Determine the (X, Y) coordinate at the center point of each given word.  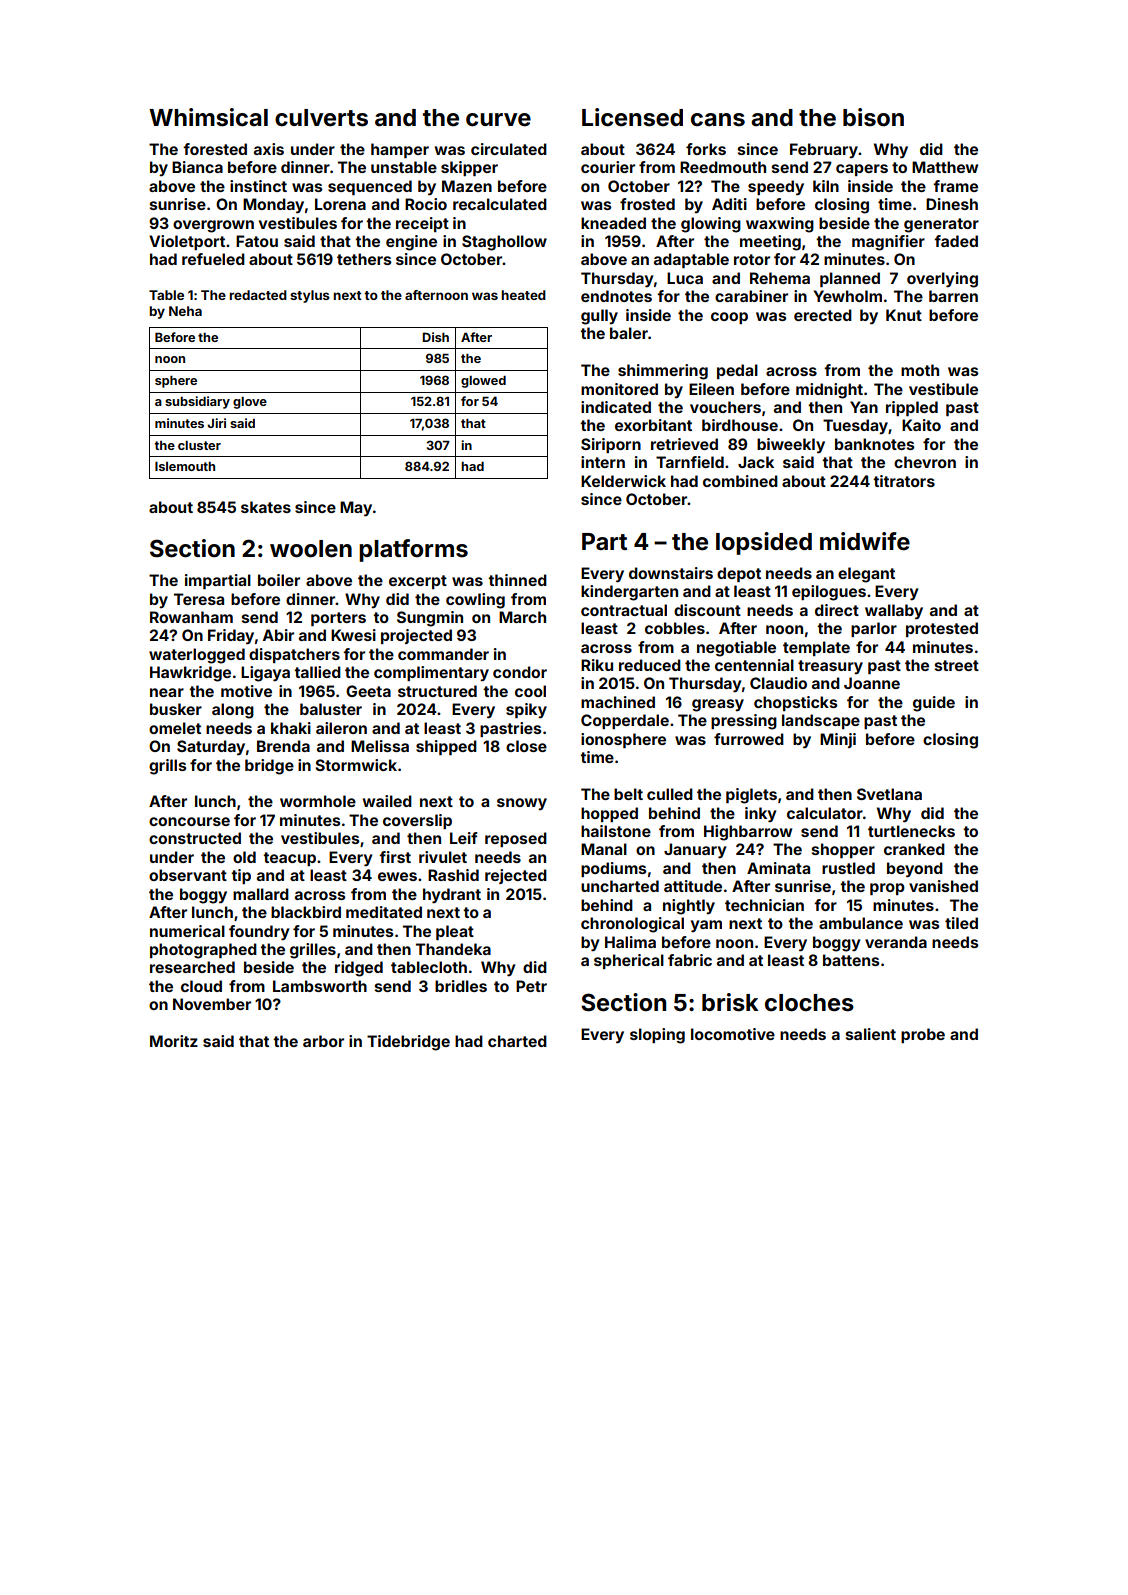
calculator (825, 813)
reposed (516, 839)
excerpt (418, 582)
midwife (865, 541)
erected (823, 315)
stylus (310, 296)
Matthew (945, 167)
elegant (866, 575)
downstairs (671, 573)
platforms (413, 550)
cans (718, 120)
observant (188, 875)
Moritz (174, 1041)
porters (338, 619)
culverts (321, 118)
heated (523, 295)
